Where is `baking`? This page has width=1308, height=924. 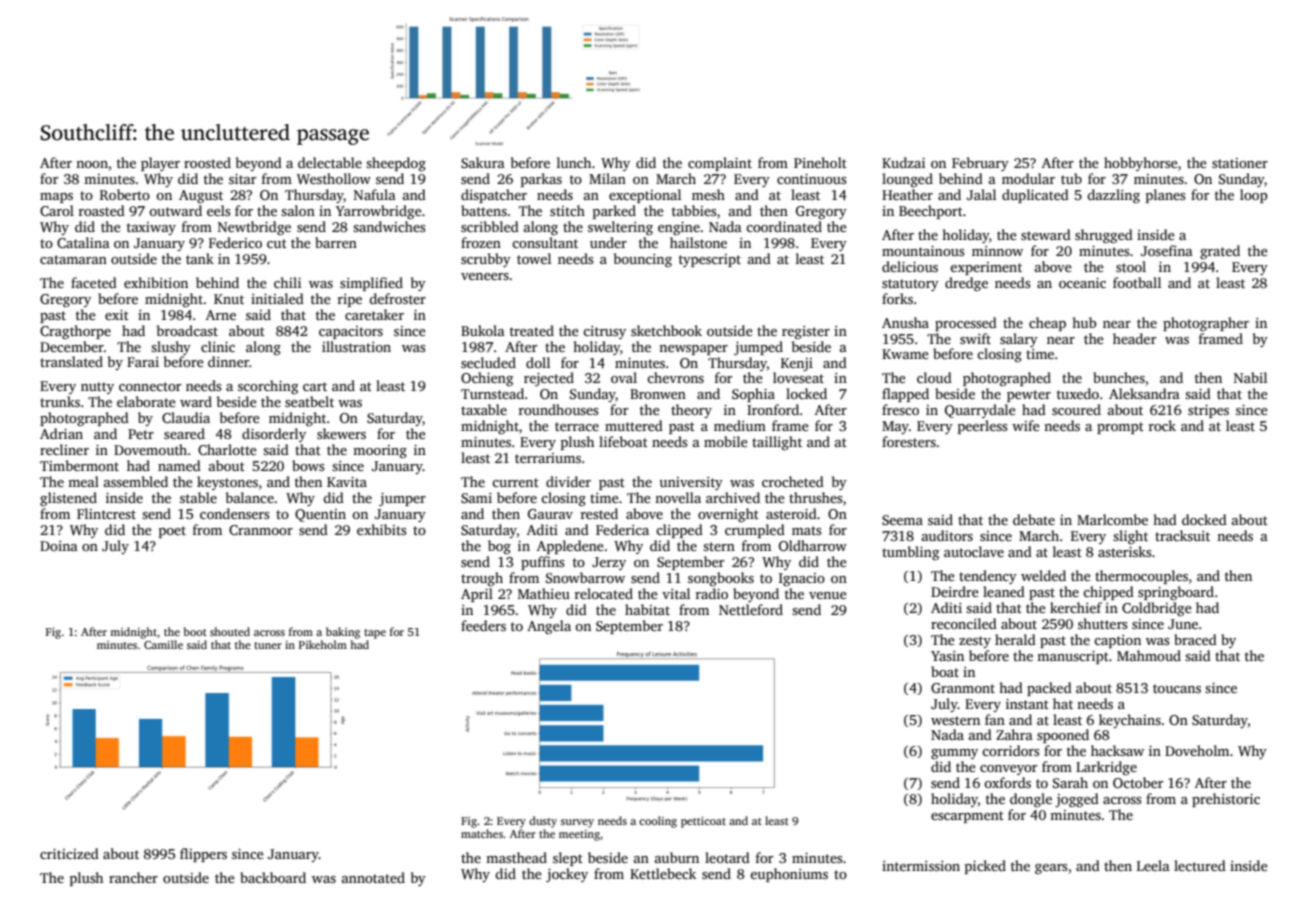
baking is located at coordinates (343, 633).
